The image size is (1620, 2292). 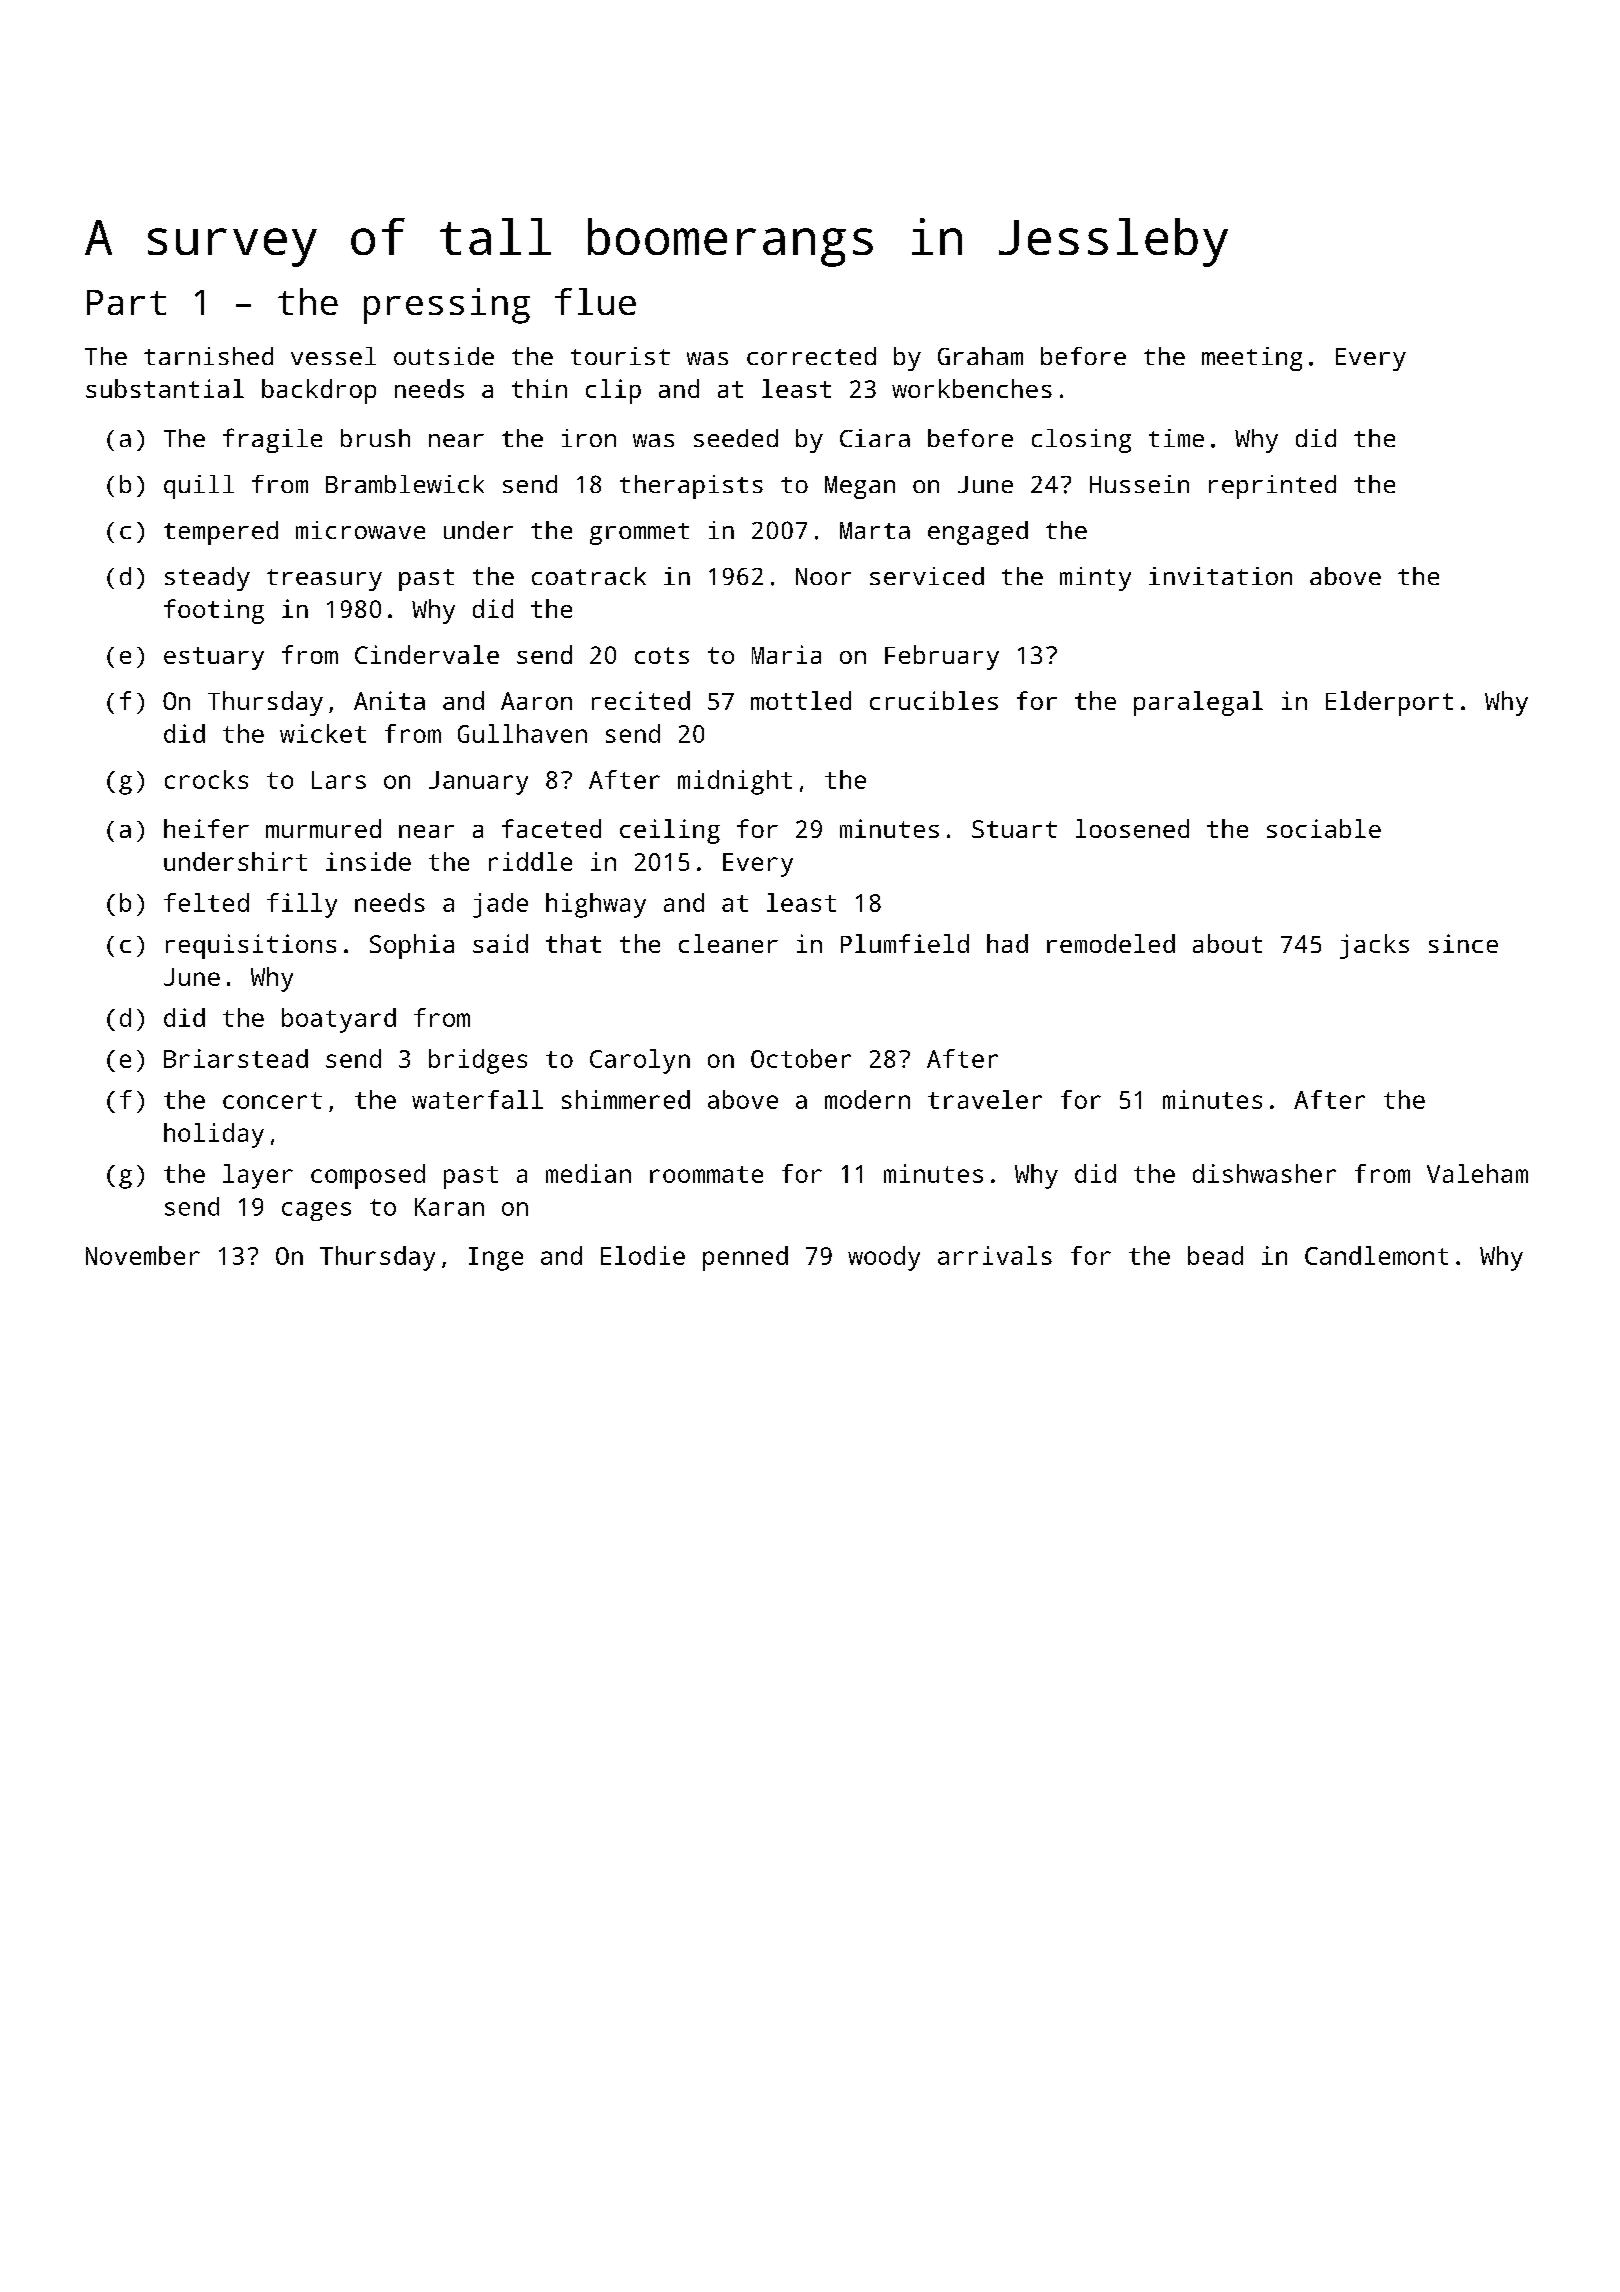 What do you see at coordinates (449, 1207) in the page?
I see `Karan` at bounding box center [449, 1207].
